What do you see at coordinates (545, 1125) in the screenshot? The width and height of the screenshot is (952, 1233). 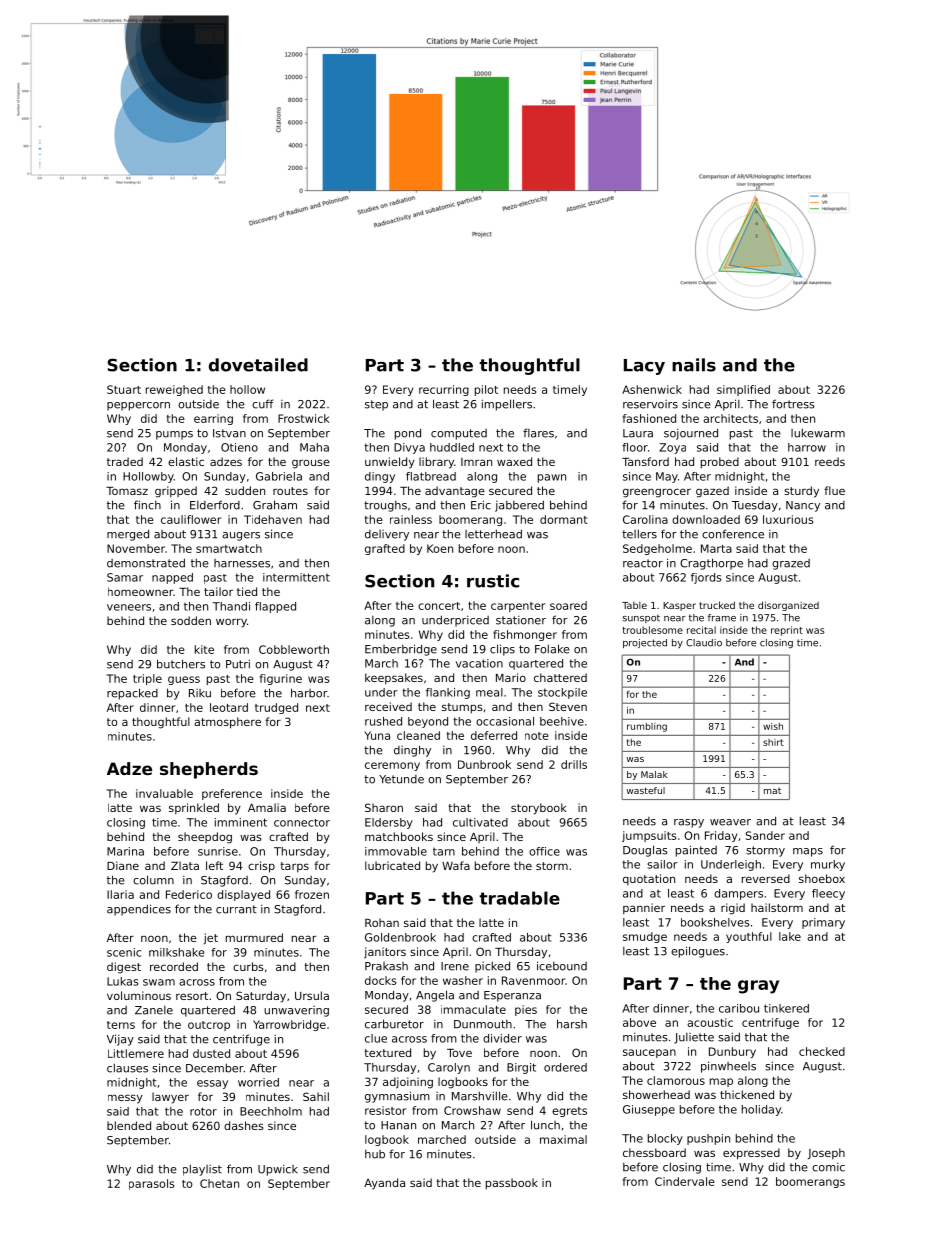 I see `lunch` at bounding box center [545, 1125].
